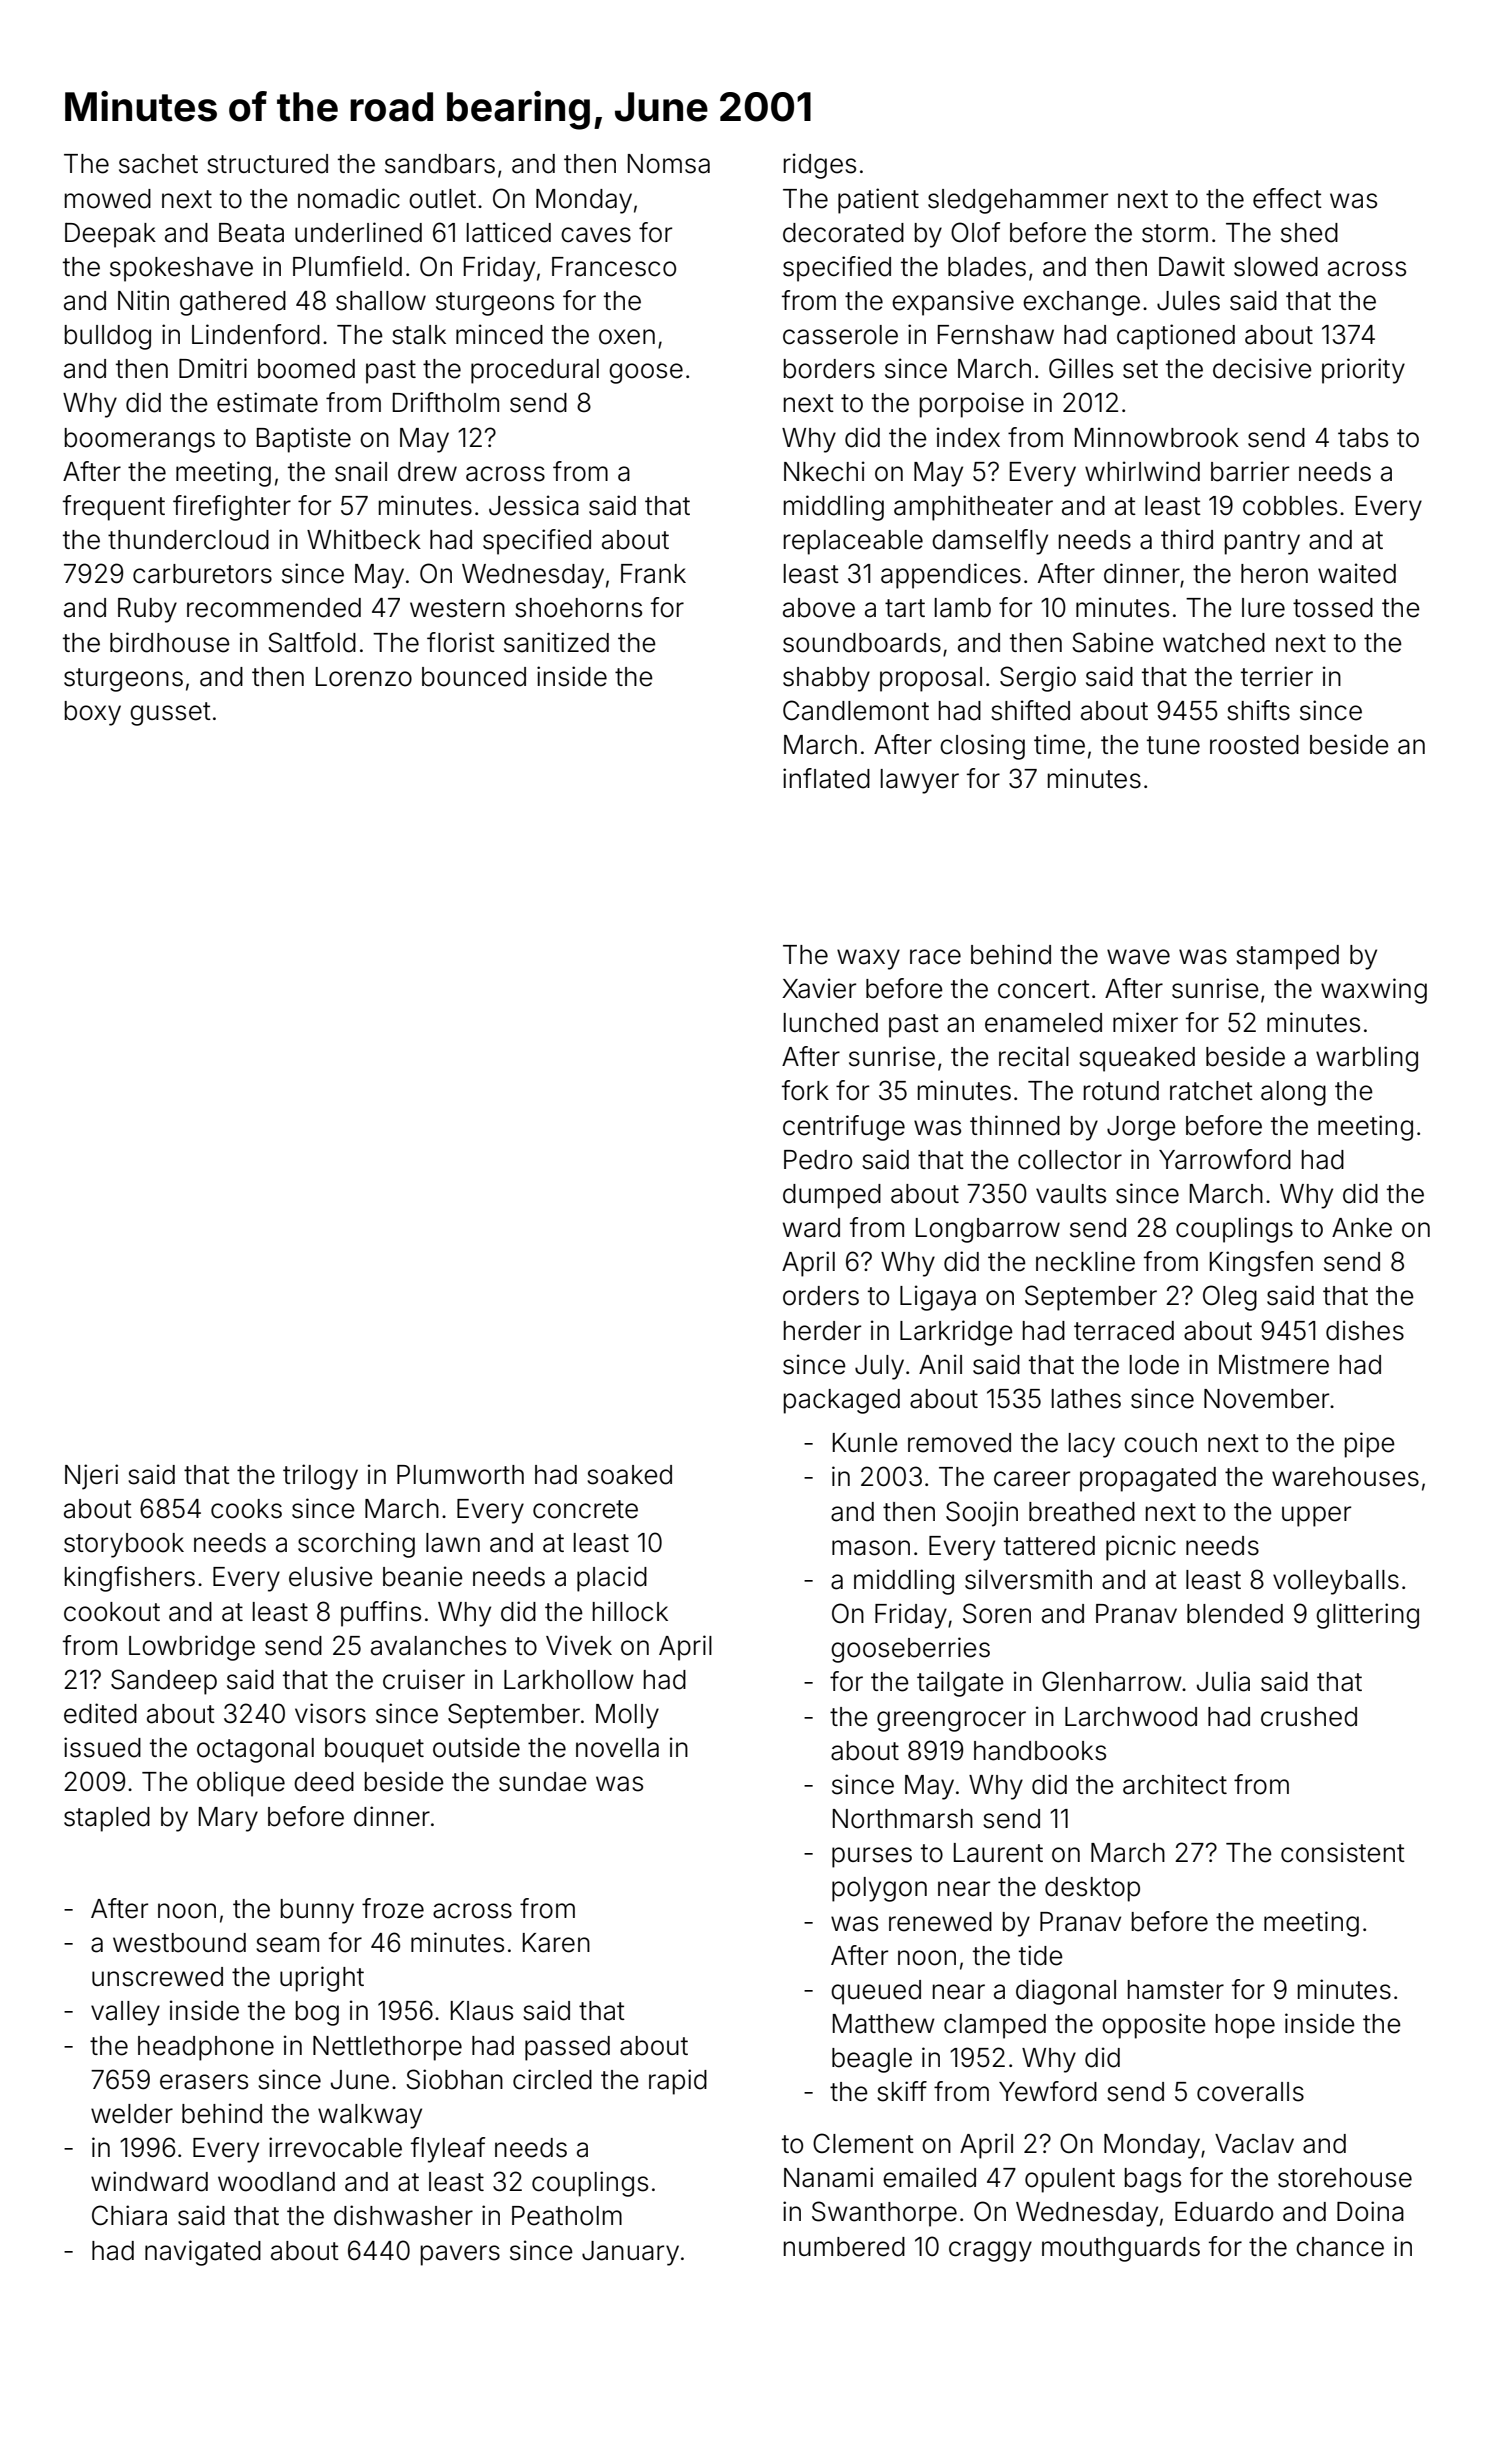 The image size is (1496, 2464). Describe the element at coordinates (387, 2048) in the page. I see `Nettlethorpe` at that location.
